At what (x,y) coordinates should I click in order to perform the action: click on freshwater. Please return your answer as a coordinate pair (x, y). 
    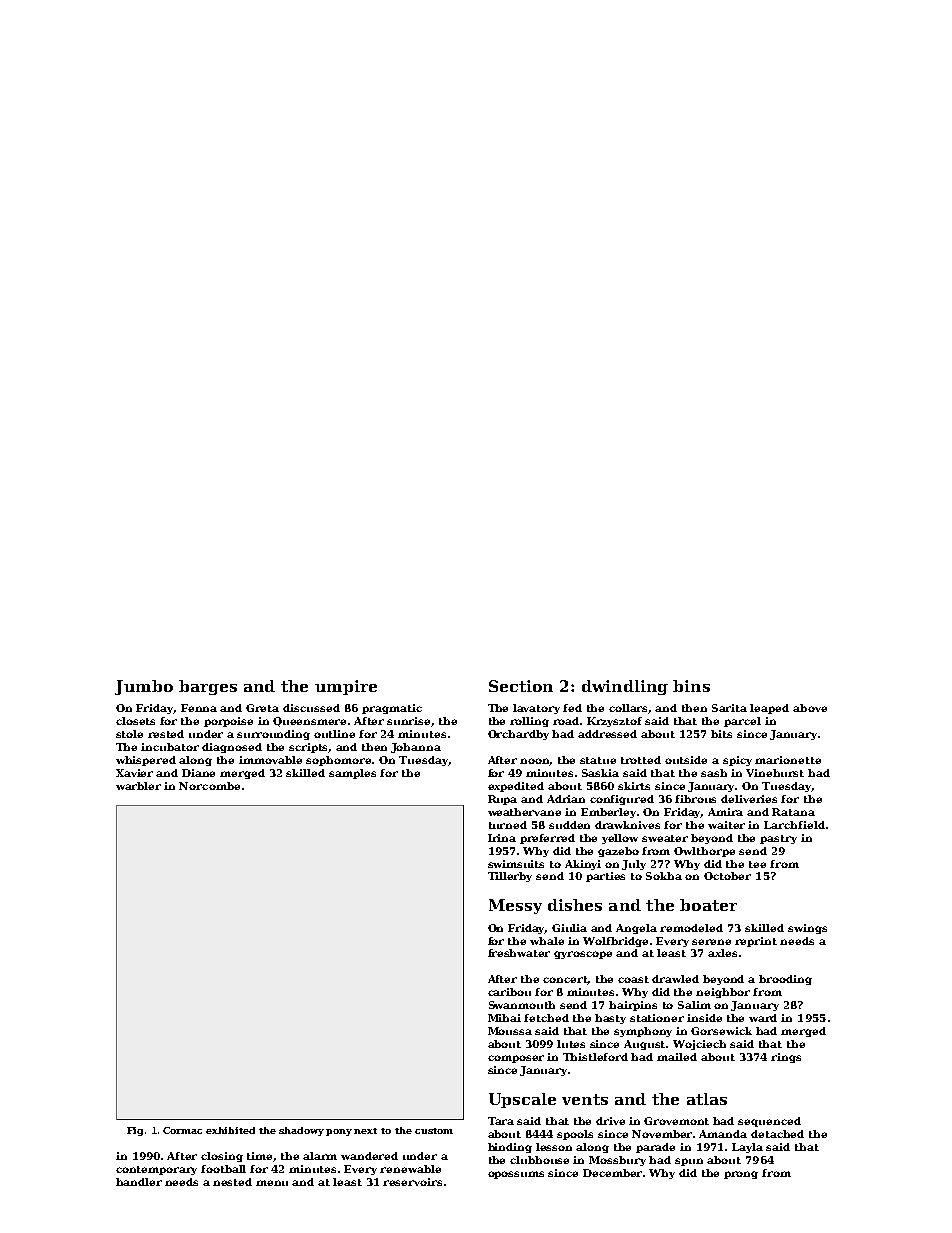
    Looking at the image, I should click on (519, 953).
